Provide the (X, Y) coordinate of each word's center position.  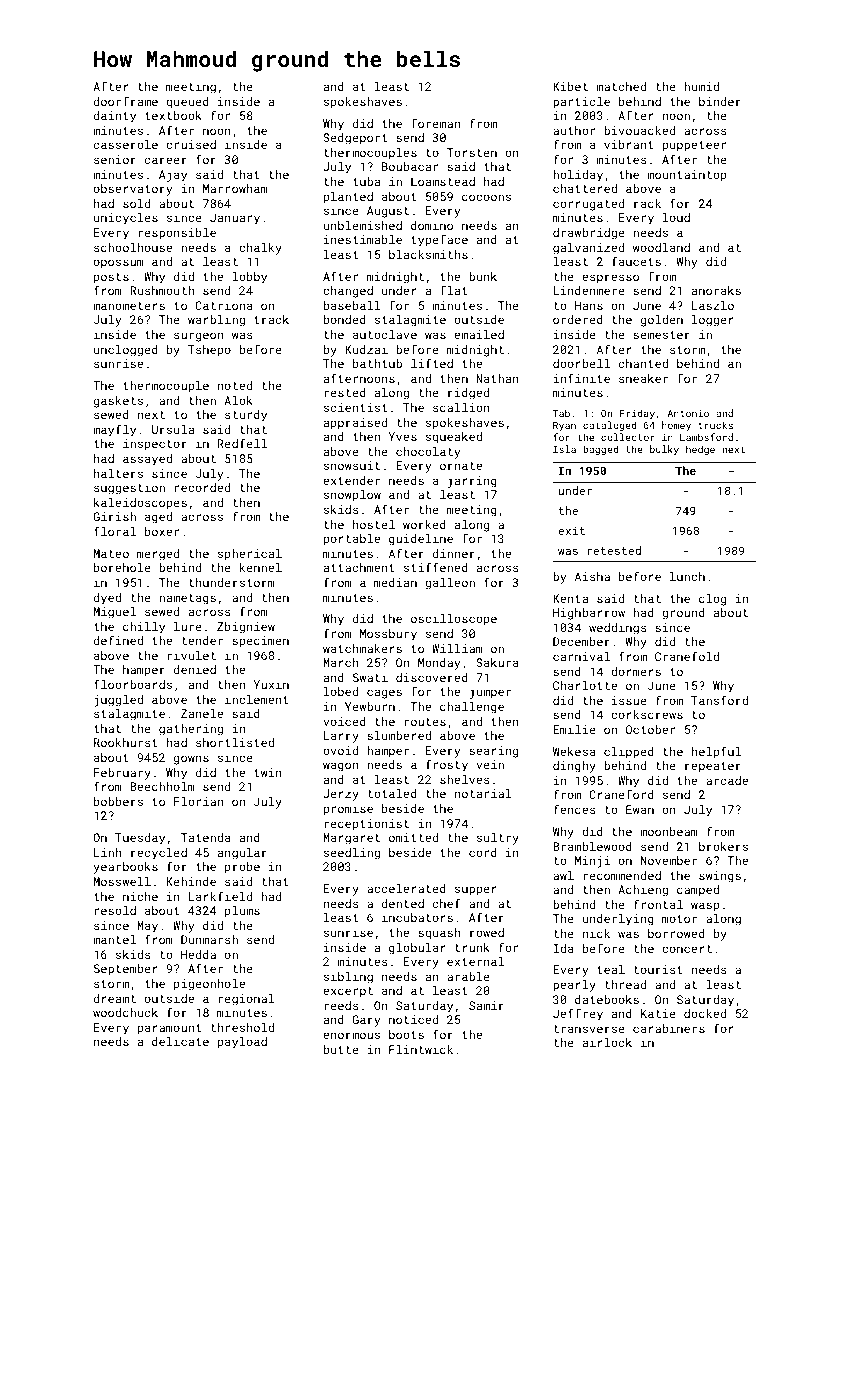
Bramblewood (592, 846)
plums (242, 912)
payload (242, 1043)
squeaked (454, 438)
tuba (366, 181)
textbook (173, 115)
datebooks (607, 999)
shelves (465, 779)
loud (676, 217)
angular (242, 854)
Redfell (242, 443)
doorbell (581, 363)
